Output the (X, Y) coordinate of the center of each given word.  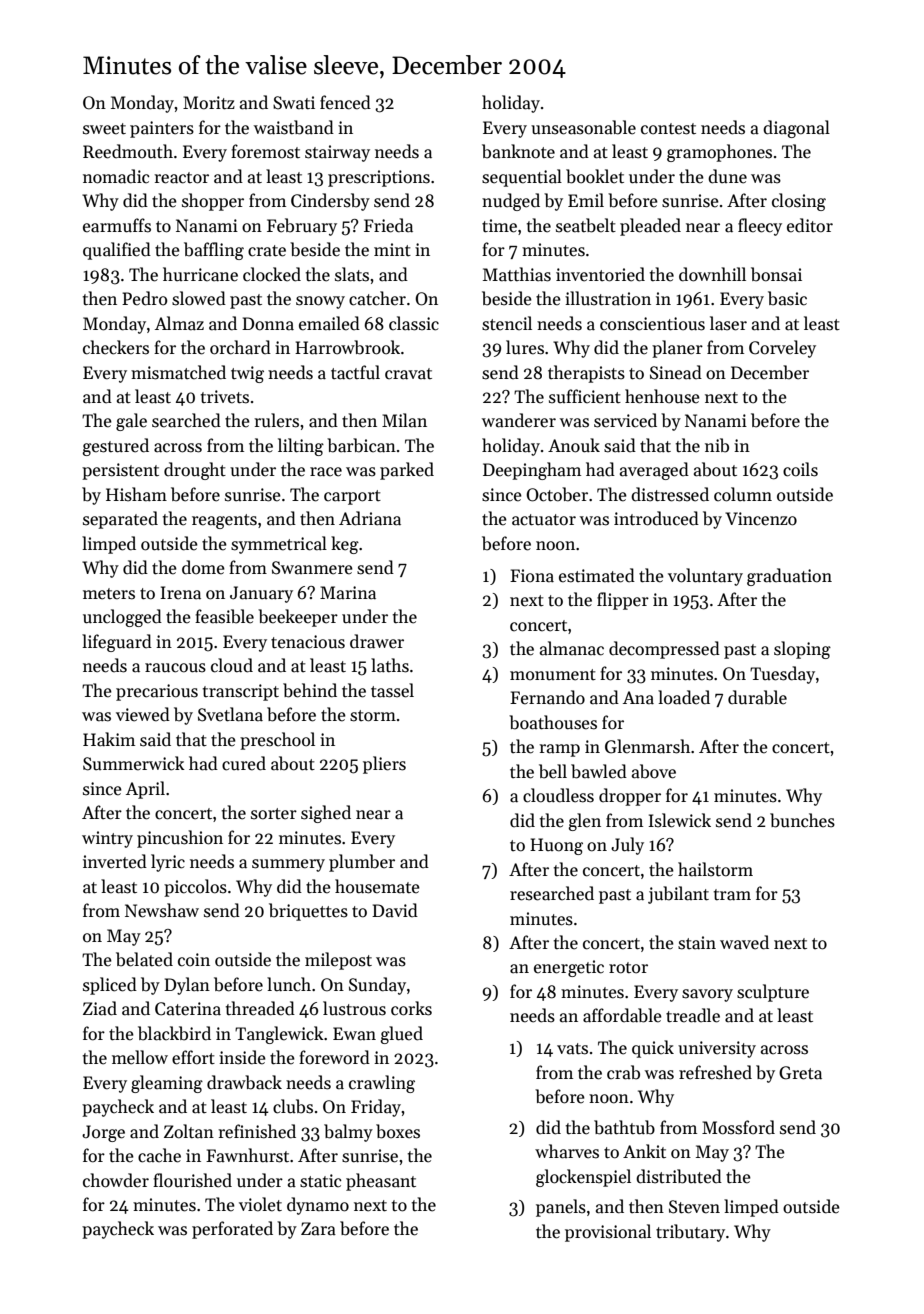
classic (414, 323)
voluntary (705, 577)
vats (572, 1049)
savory (707, 995)
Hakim (109, 739)
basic (787, 298)
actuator (544, 520)
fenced (345, 102)
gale (131, 422)
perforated (232, 1230)
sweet (104, 129)
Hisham (136, 494)
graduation (789, 577)
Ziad (100, 1008)
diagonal (796, 129)
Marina (348, 593)
